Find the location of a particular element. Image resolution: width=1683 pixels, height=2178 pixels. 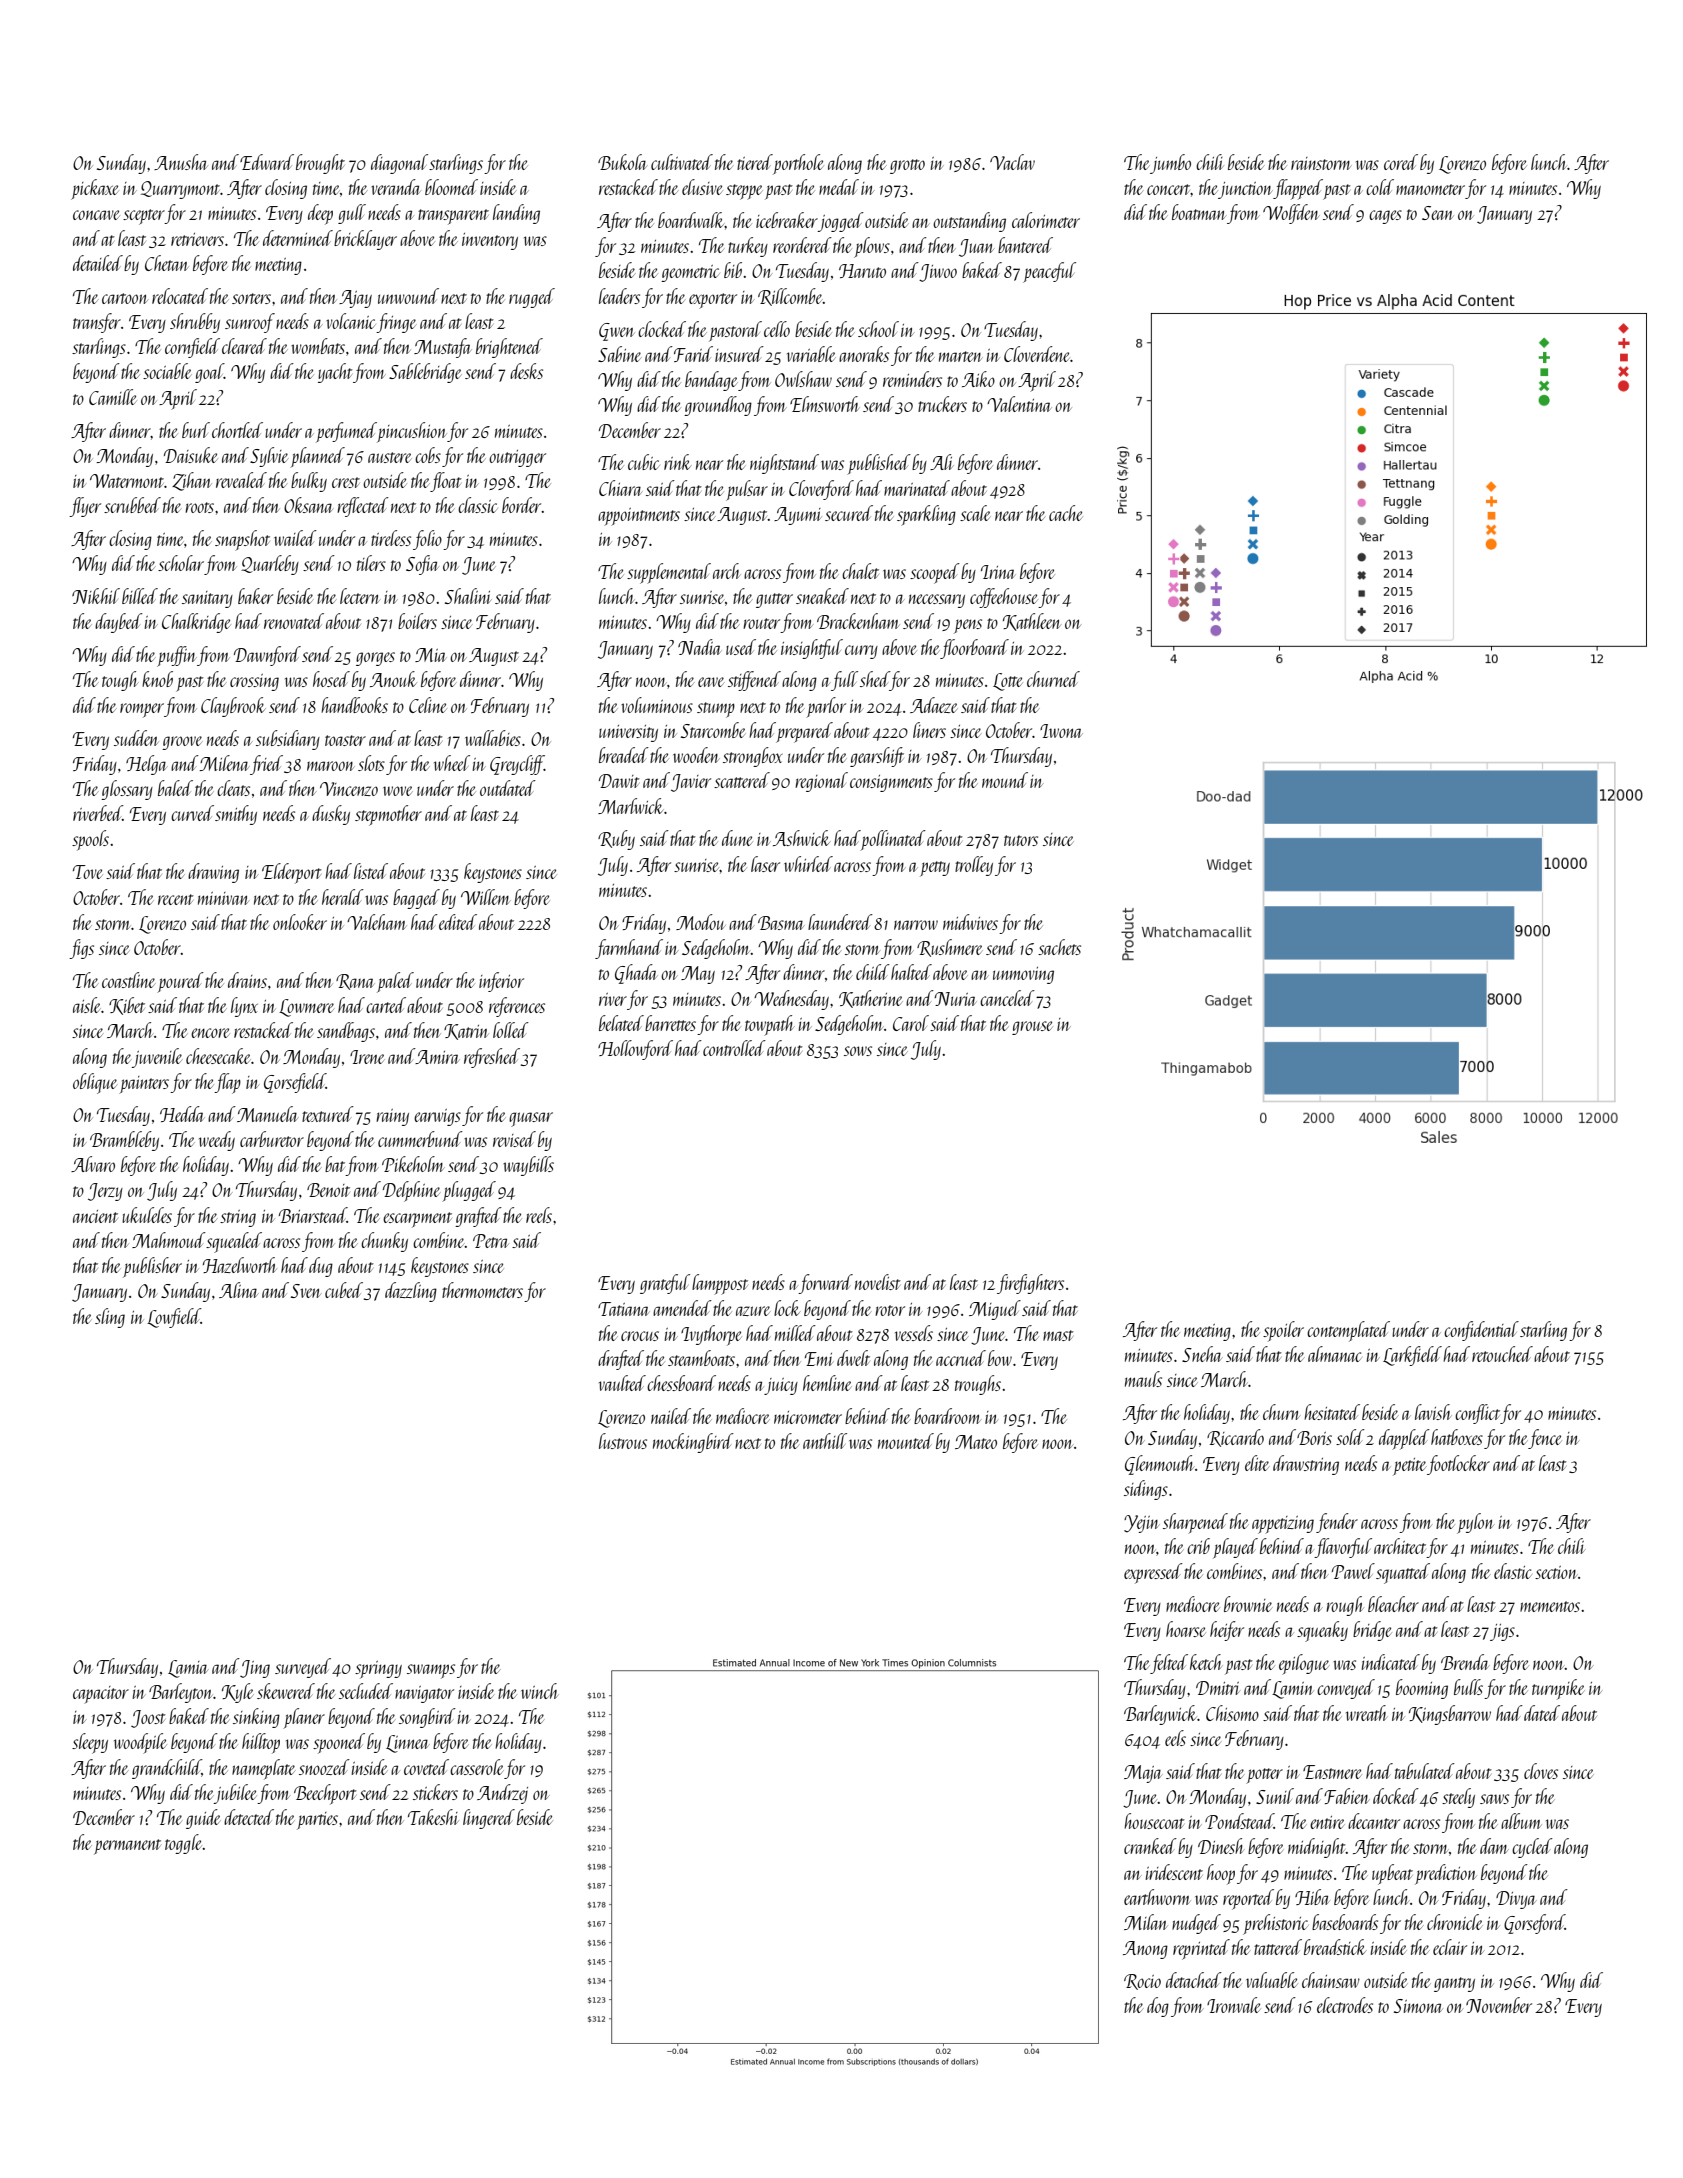

Sean is located at coordinates (1437, 213).
